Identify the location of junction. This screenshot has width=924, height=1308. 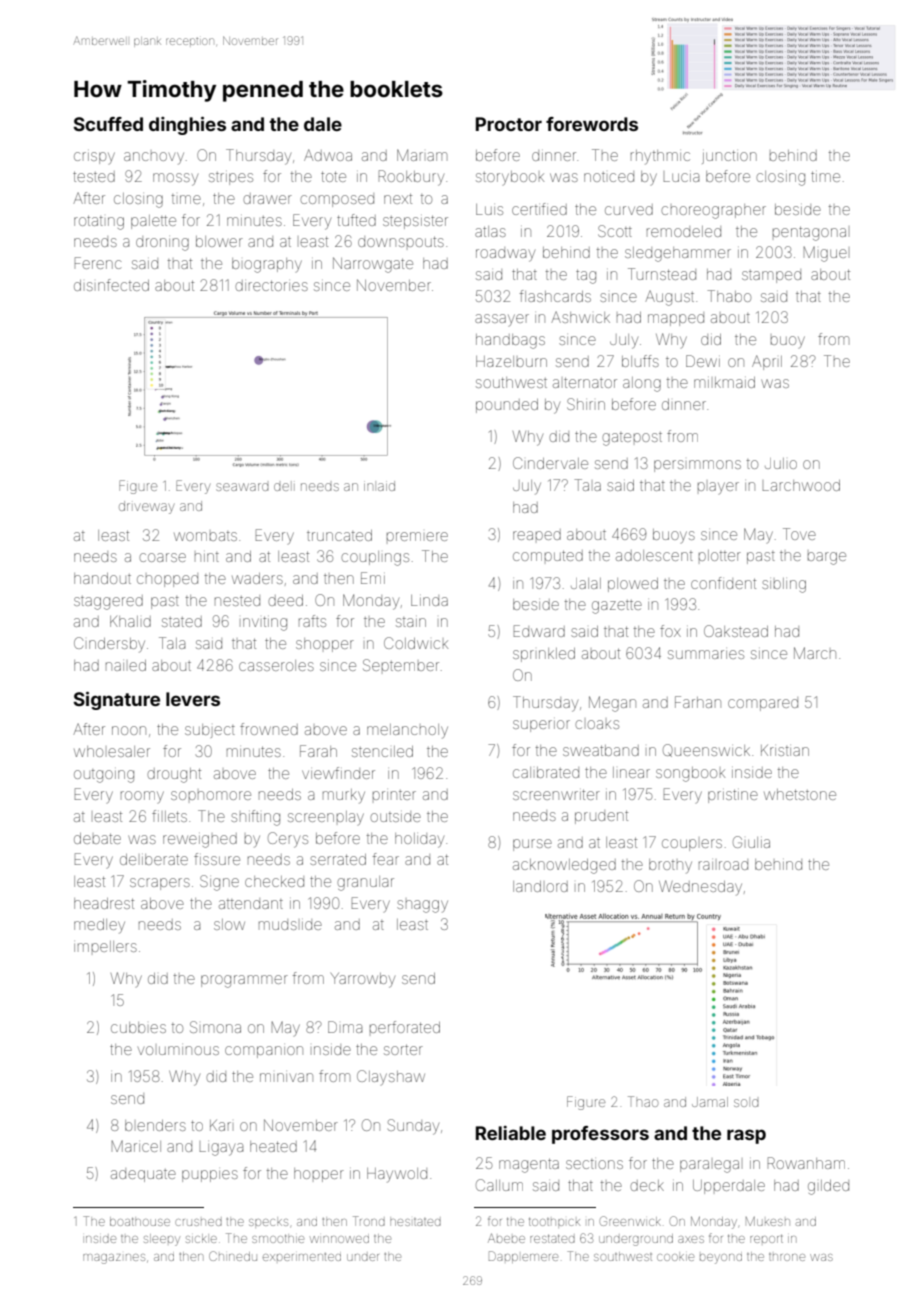
(729, 157).
